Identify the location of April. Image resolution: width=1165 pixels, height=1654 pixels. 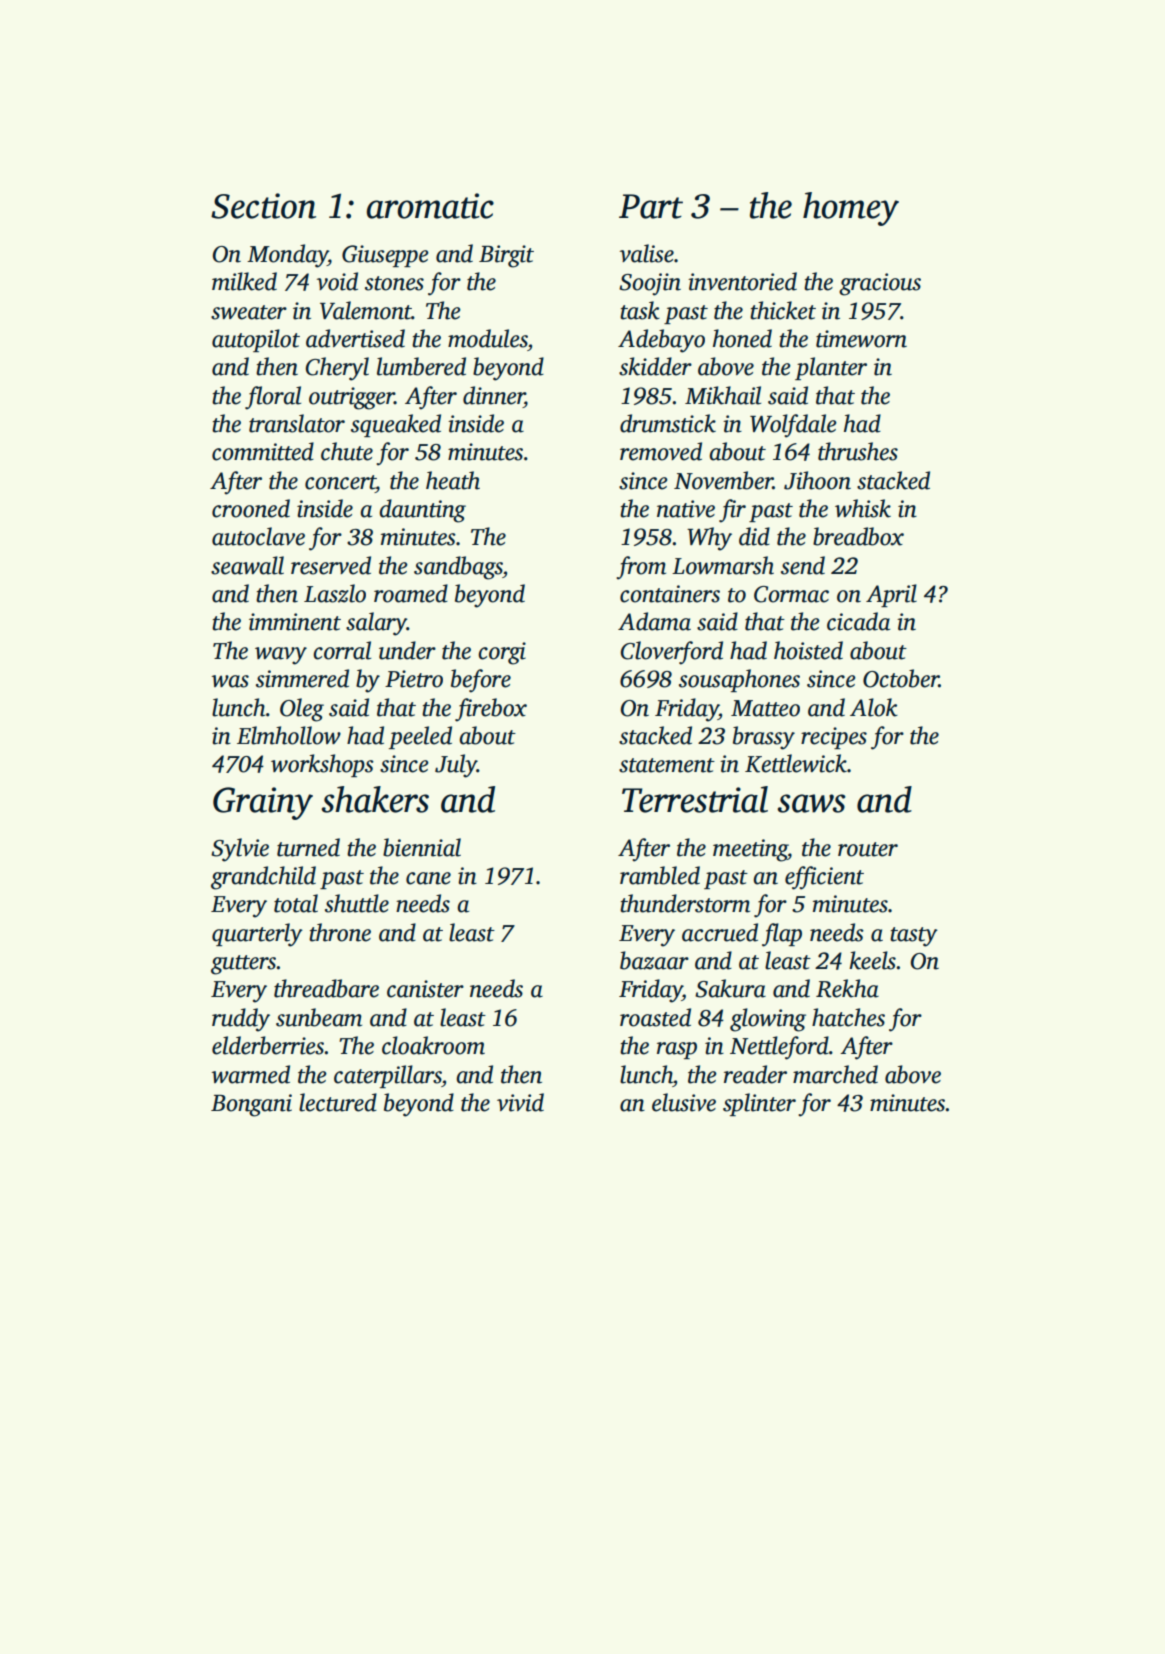
(891, 595).
